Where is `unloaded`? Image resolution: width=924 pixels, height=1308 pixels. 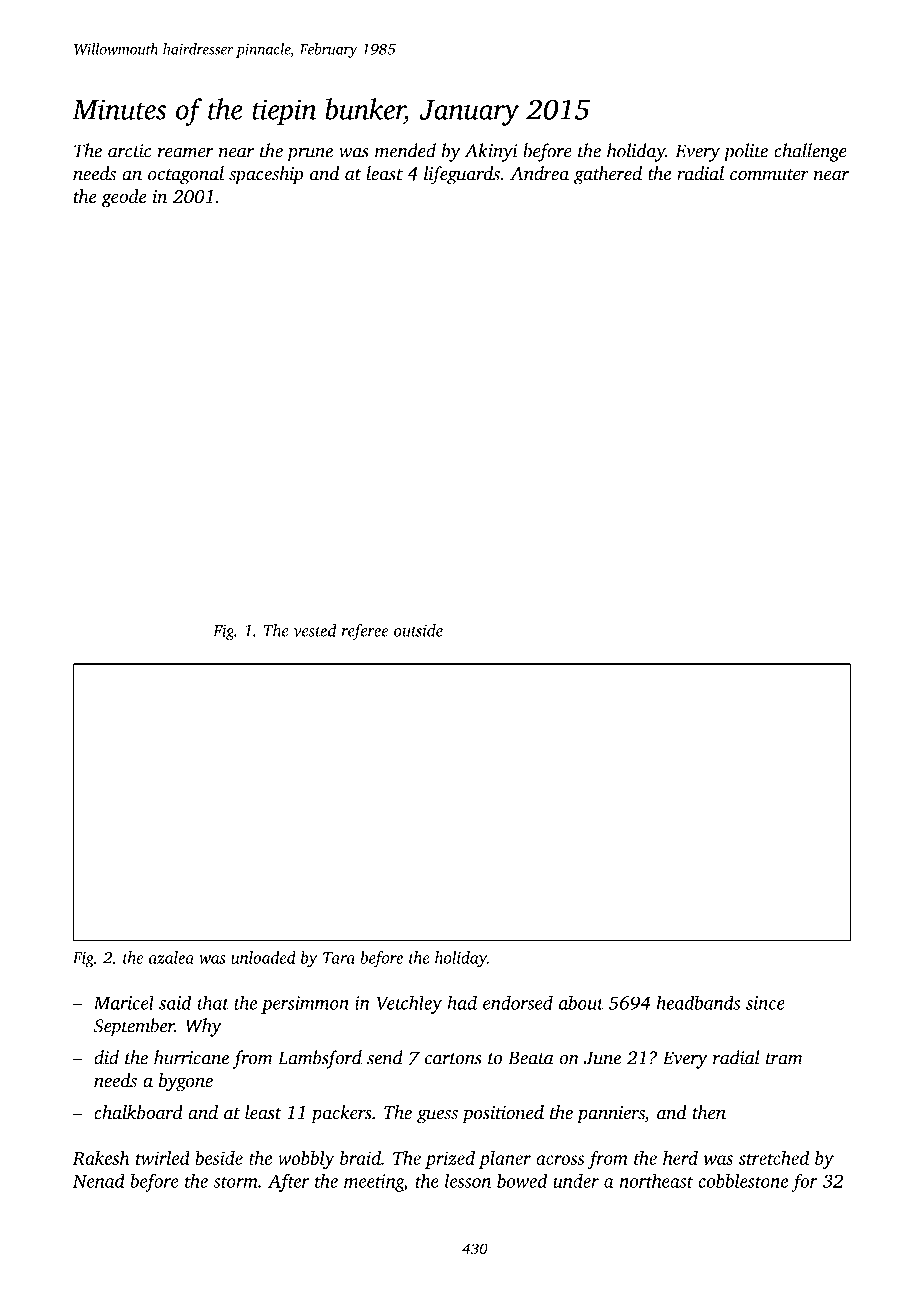 unloaded is located at coordinates (263, 957).
